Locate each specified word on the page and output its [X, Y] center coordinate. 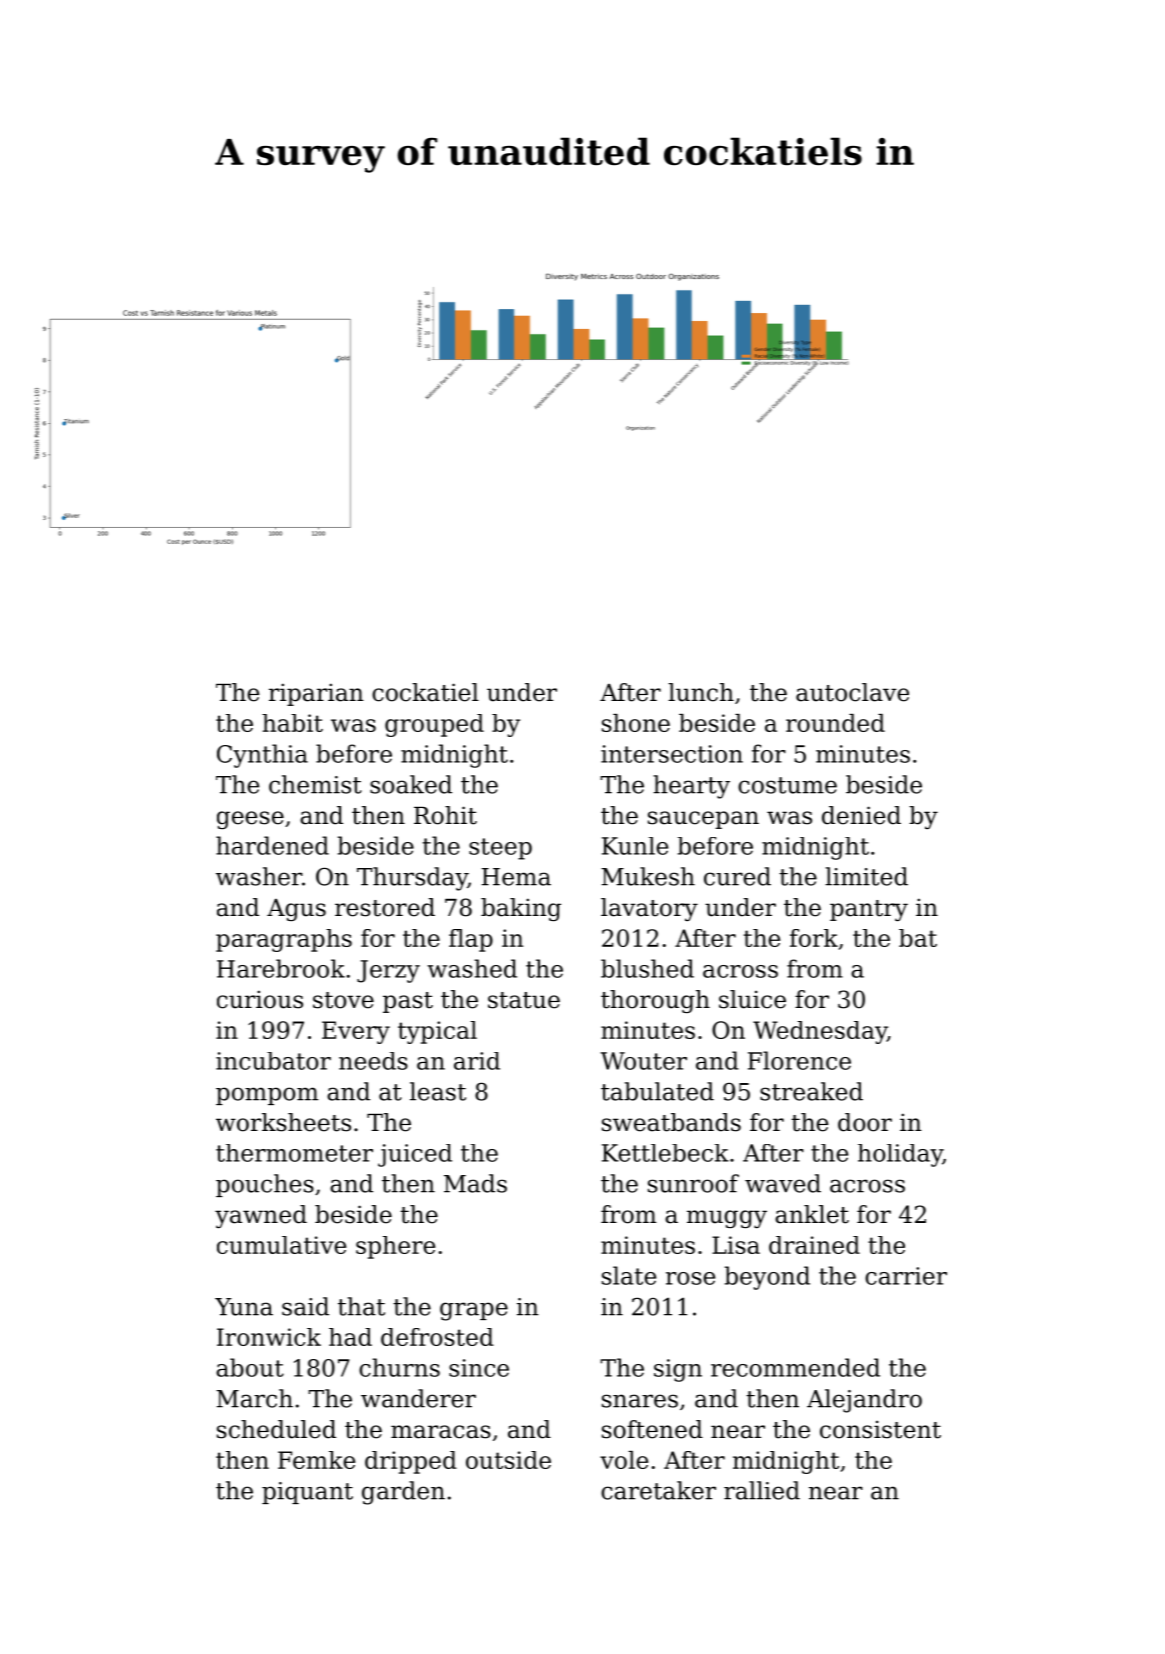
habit [292, 723]
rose [690, 1278]
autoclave [852, 692]
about [250, 1367]
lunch [701, 692]
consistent [880, 1429]
